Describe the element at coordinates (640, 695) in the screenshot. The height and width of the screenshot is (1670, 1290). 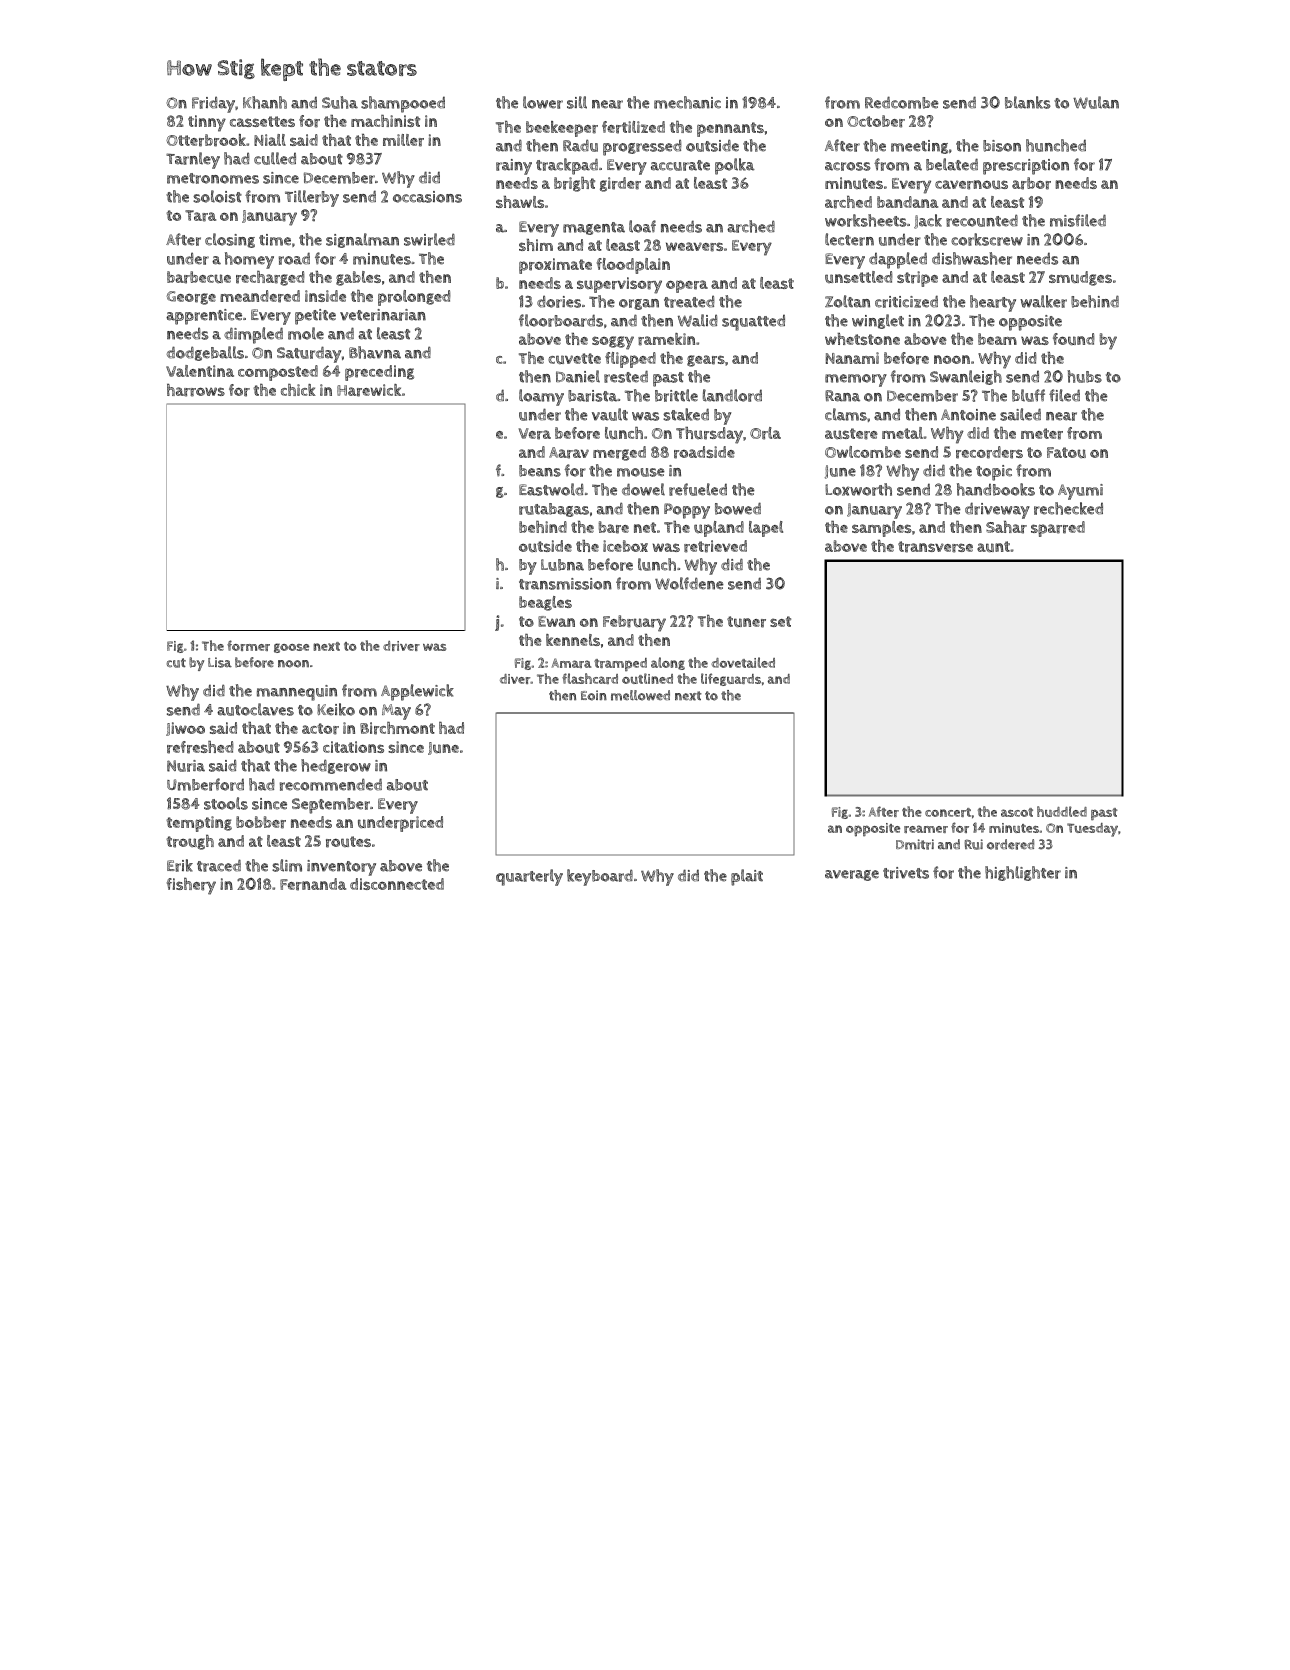
I see `mellowed` at that location.
